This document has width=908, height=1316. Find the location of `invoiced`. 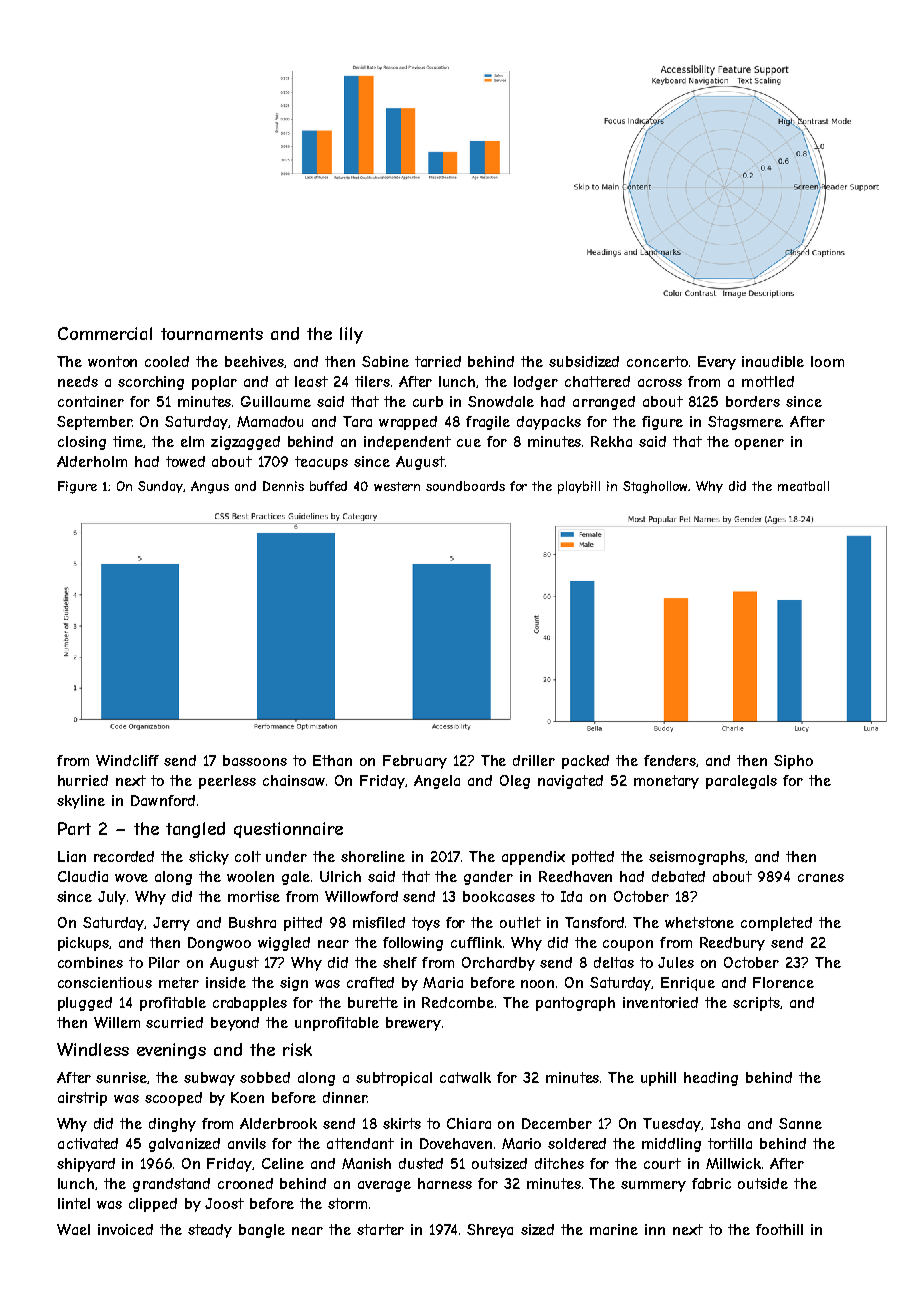

invoiced is located at coordinates (125, 1229).
